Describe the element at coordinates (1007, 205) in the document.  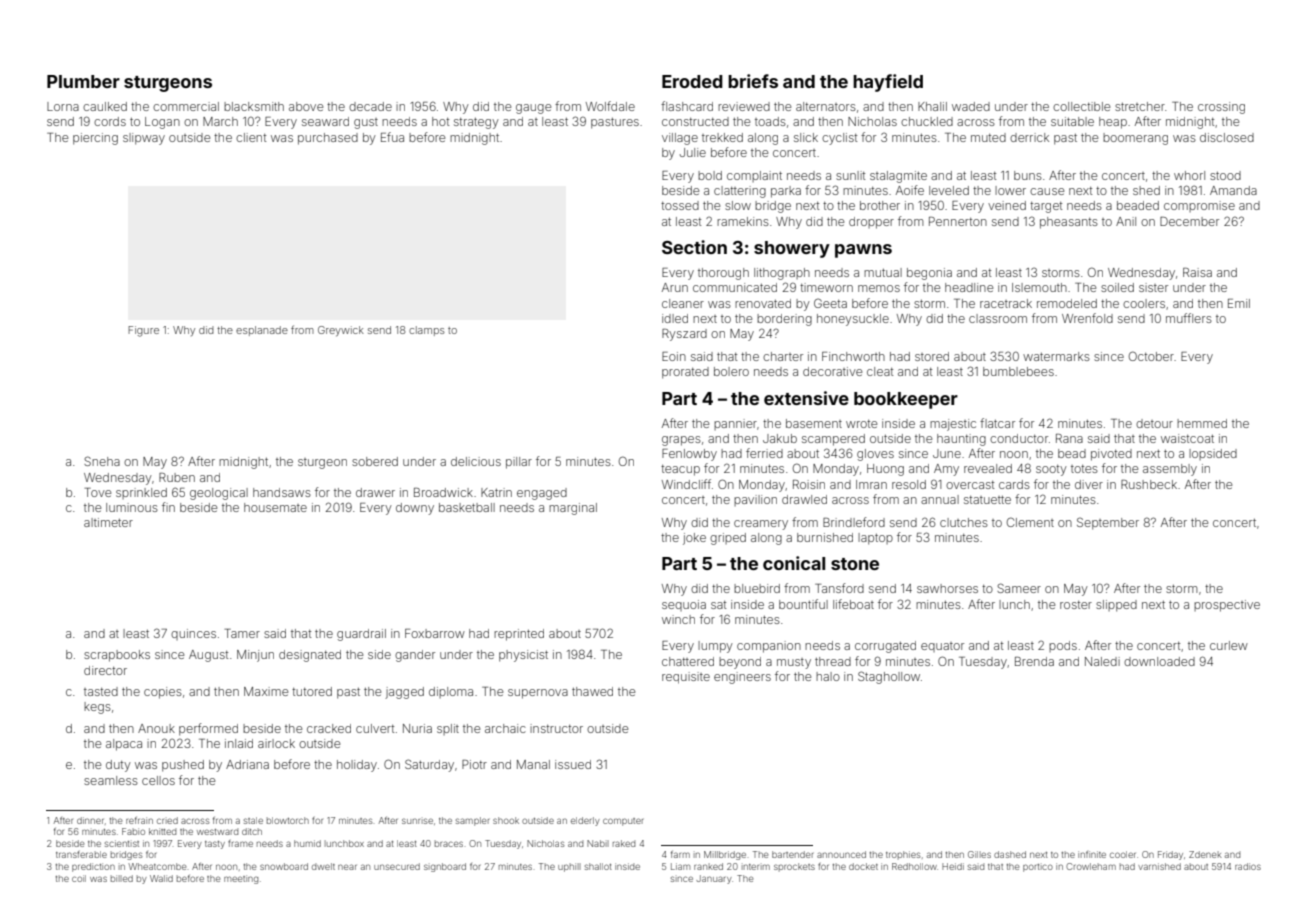
I see `veined` at that location.
